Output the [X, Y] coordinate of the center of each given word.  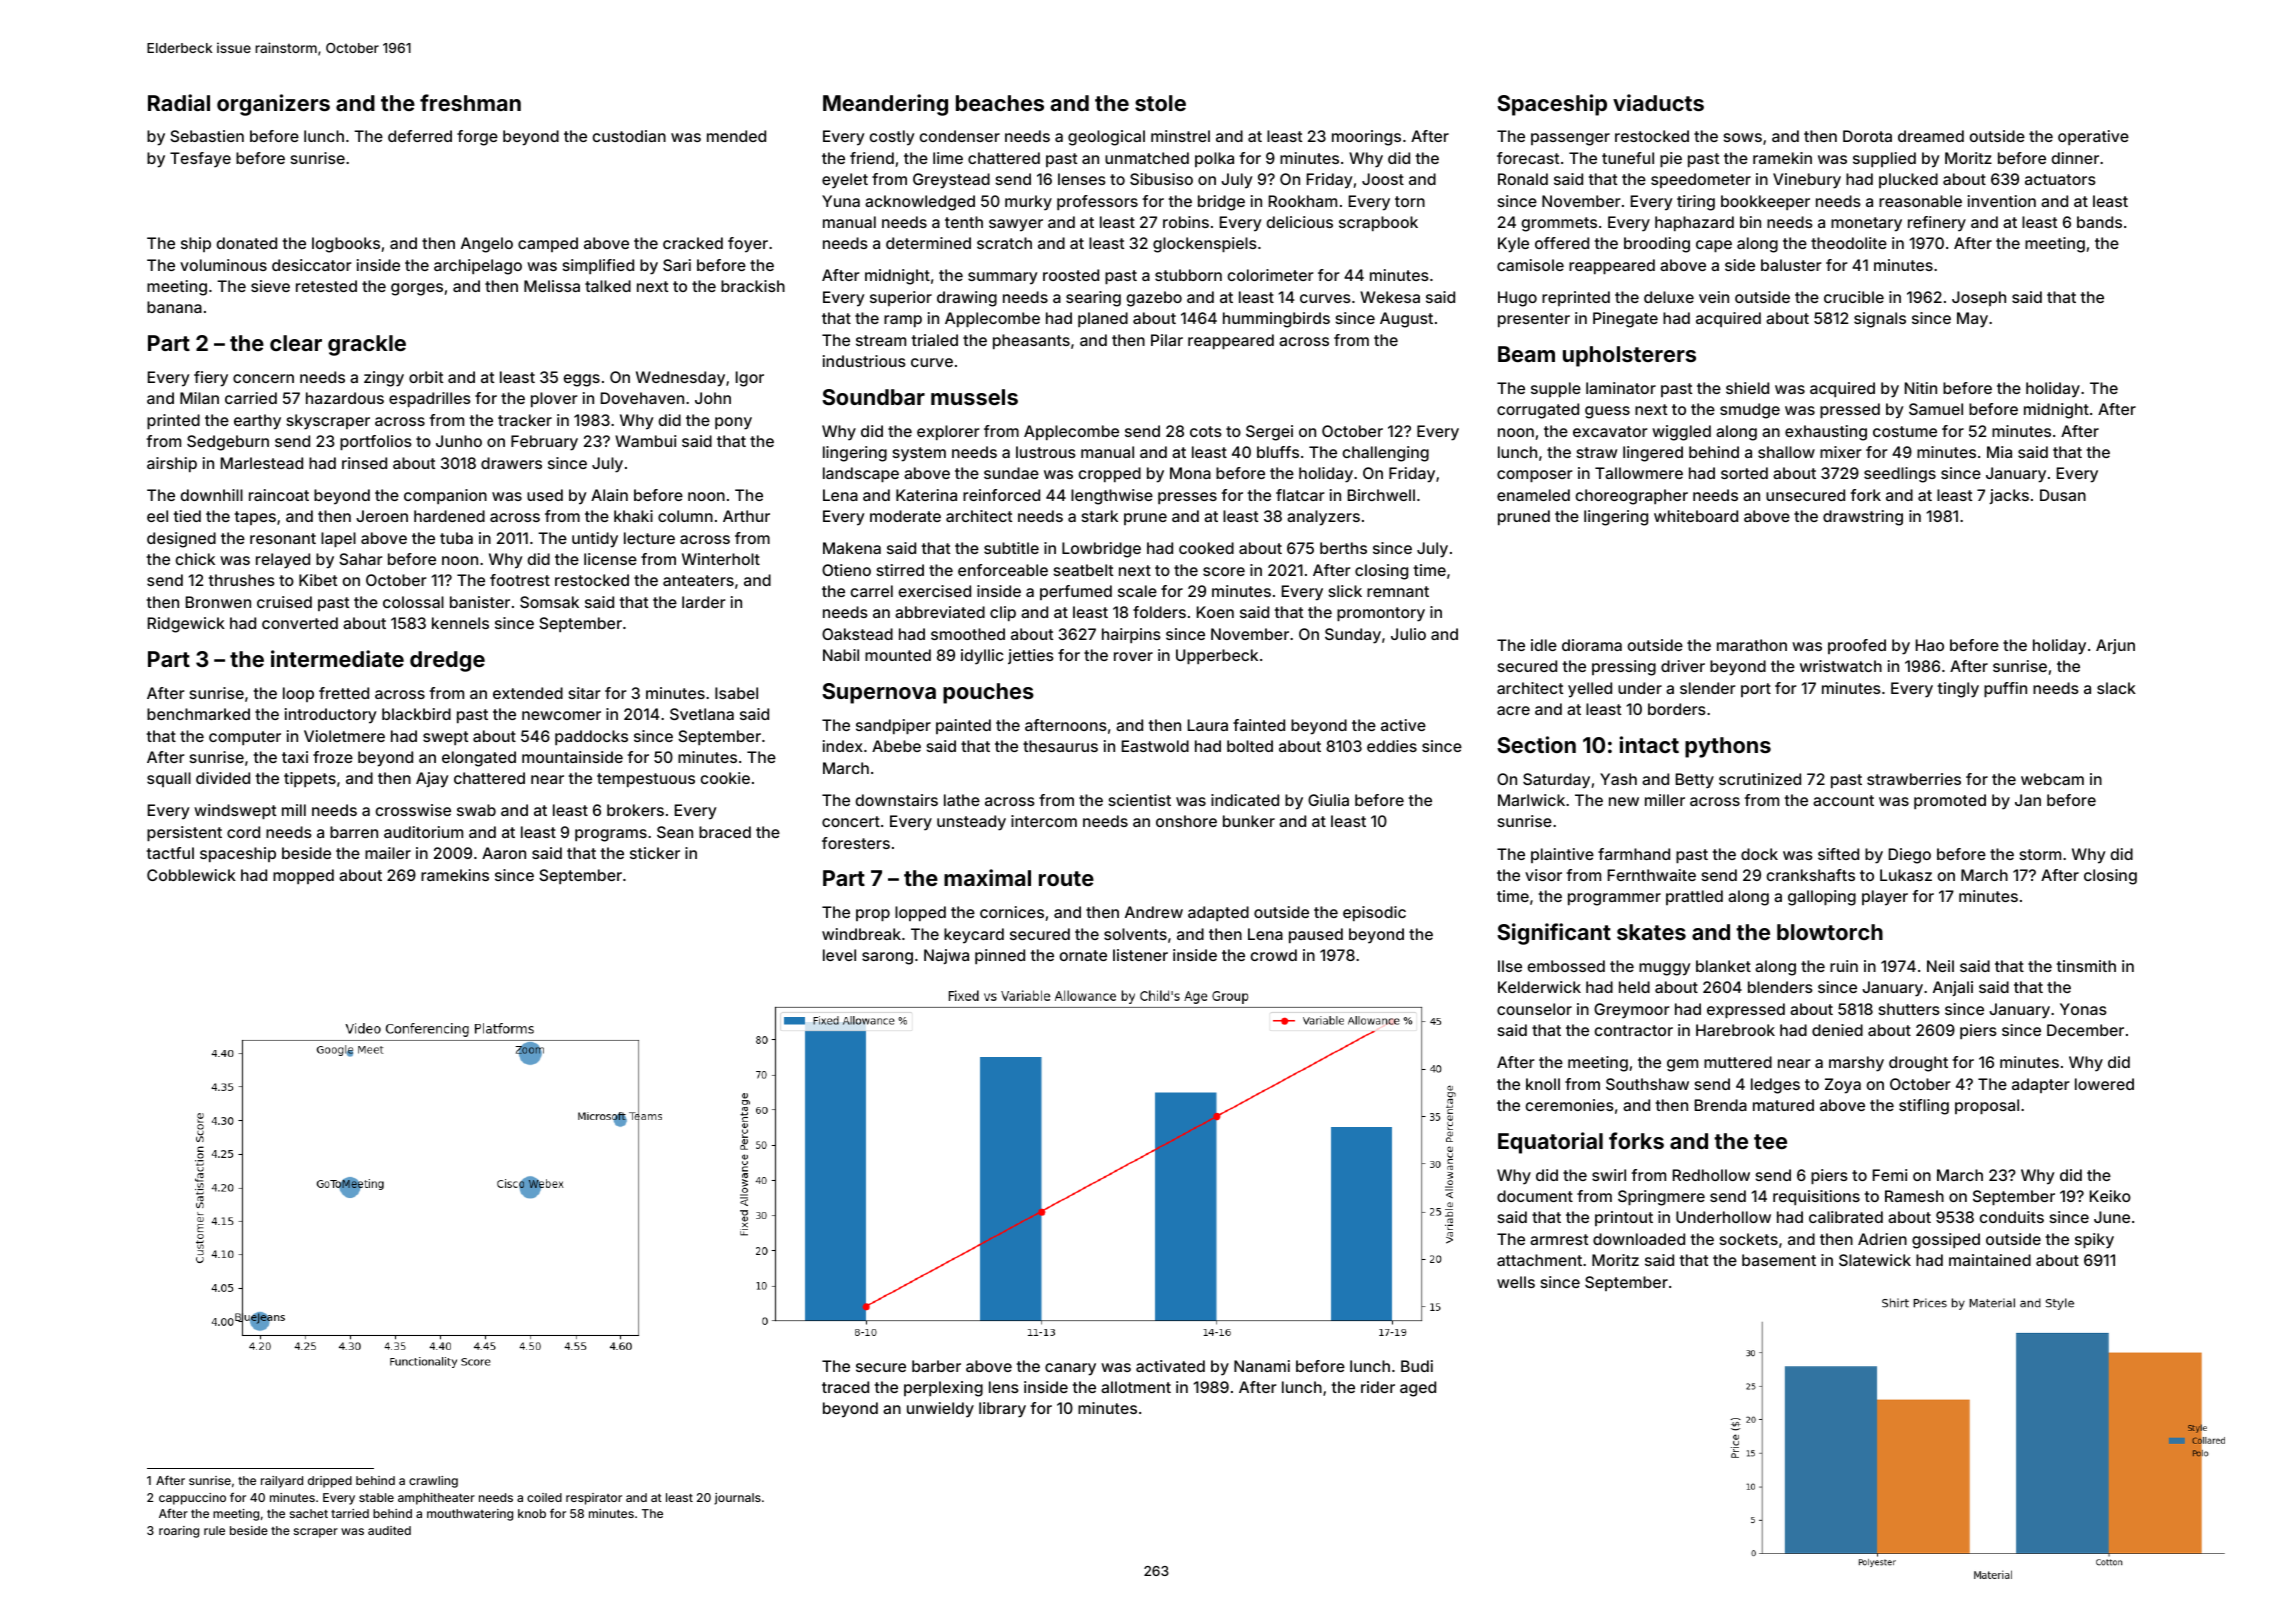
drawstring [1863, 518]
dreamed [1931, 136]
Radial [179, 102]
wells [1516, 1282]
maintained [1990, 1260]
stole [1160, 103]
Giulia [1328, 800]
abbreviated [940, 612]
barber [936, 1366]
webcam [2052, 779]
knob [532, 1513]
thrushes [241, 580]
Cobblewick [191, 875]
